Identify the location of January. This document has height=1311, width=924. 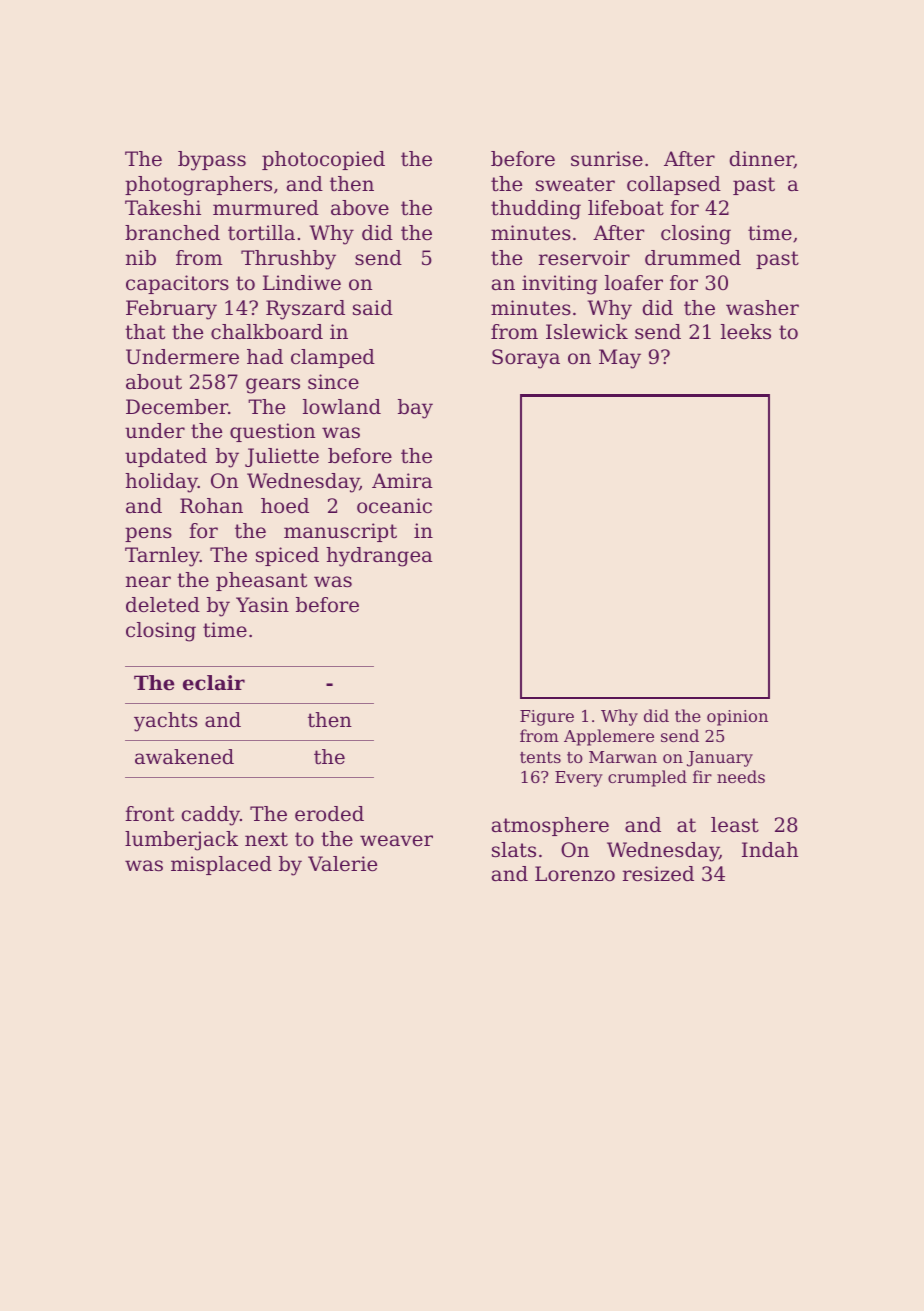
(720, 759).
